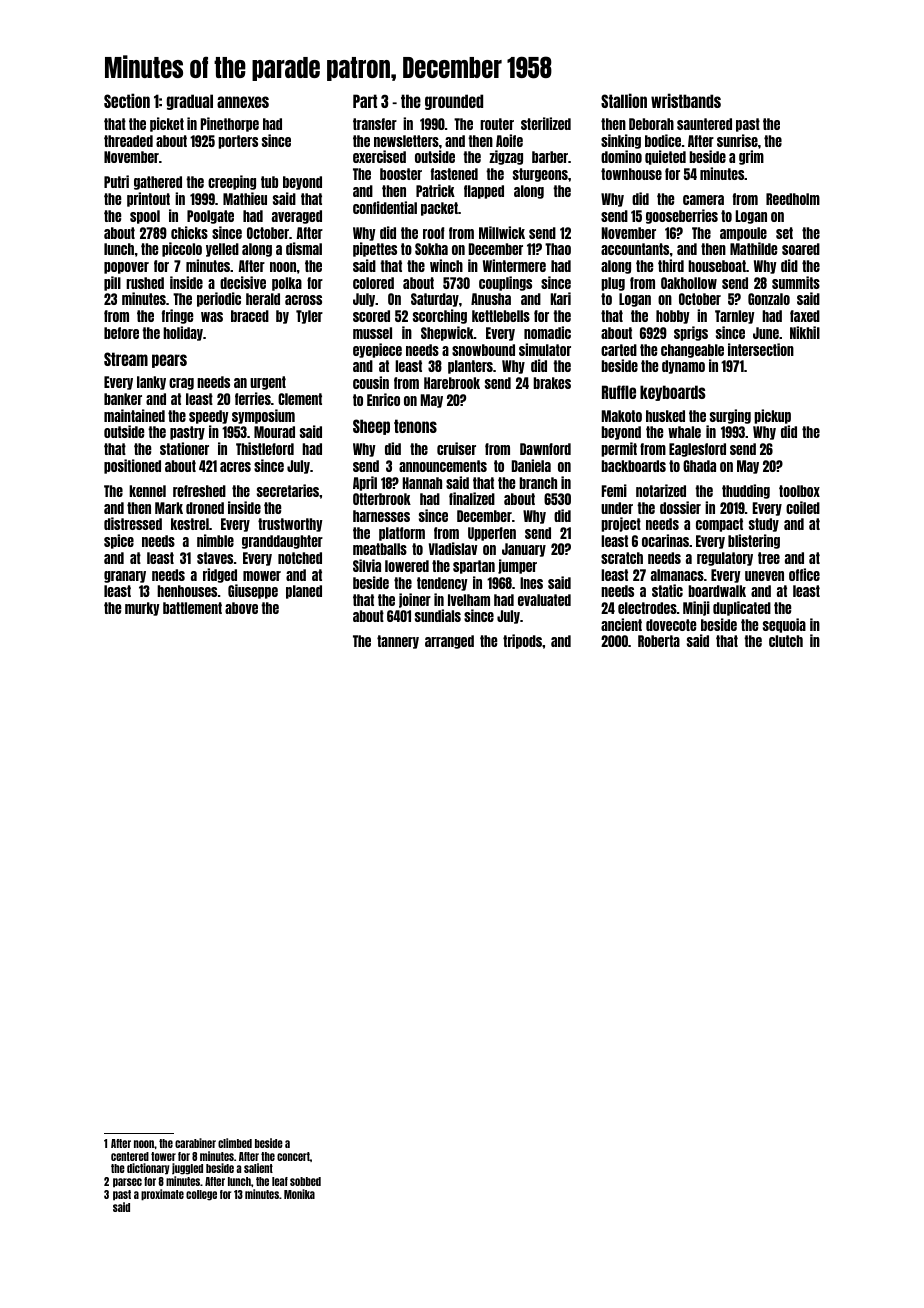 Image resolution: width=924 pixels, height=1308 pixels. Describe the element at coordinates (735, 317) in the document. I see `Tarnley` at that location.
